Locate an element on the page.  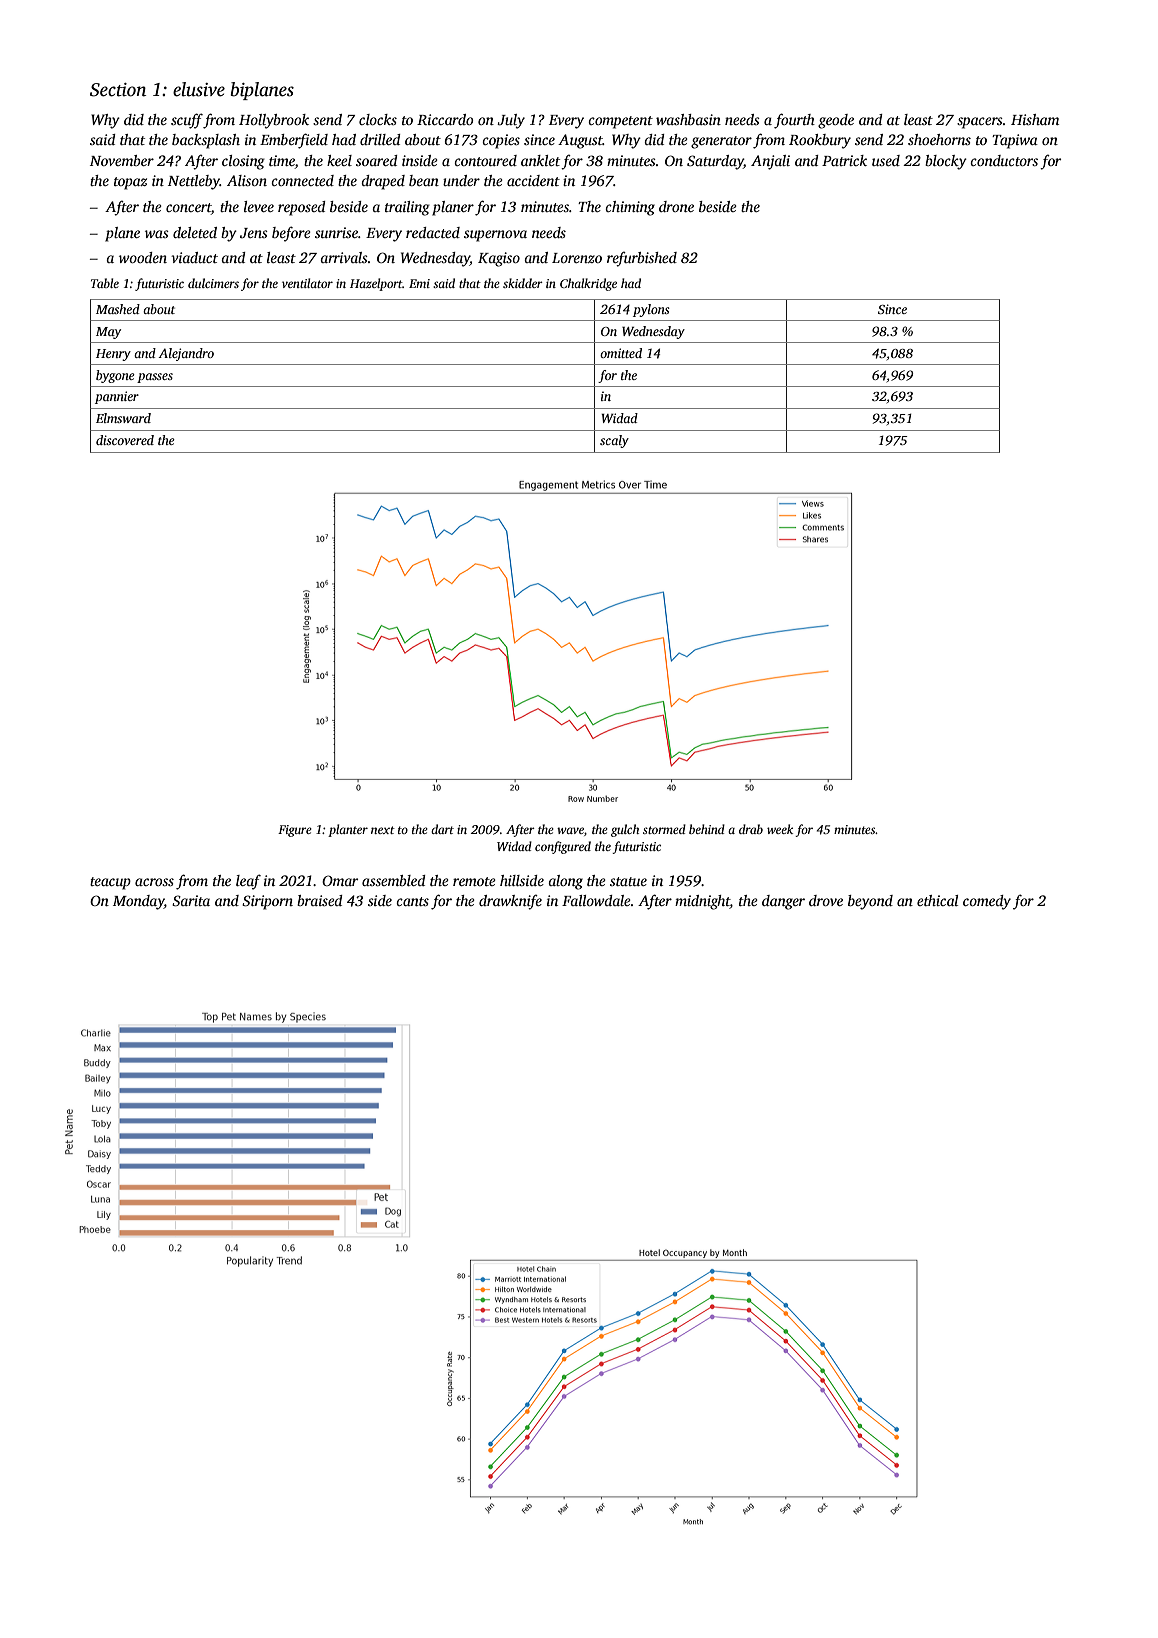
Elmsward is located at coordinates (123, 418).
